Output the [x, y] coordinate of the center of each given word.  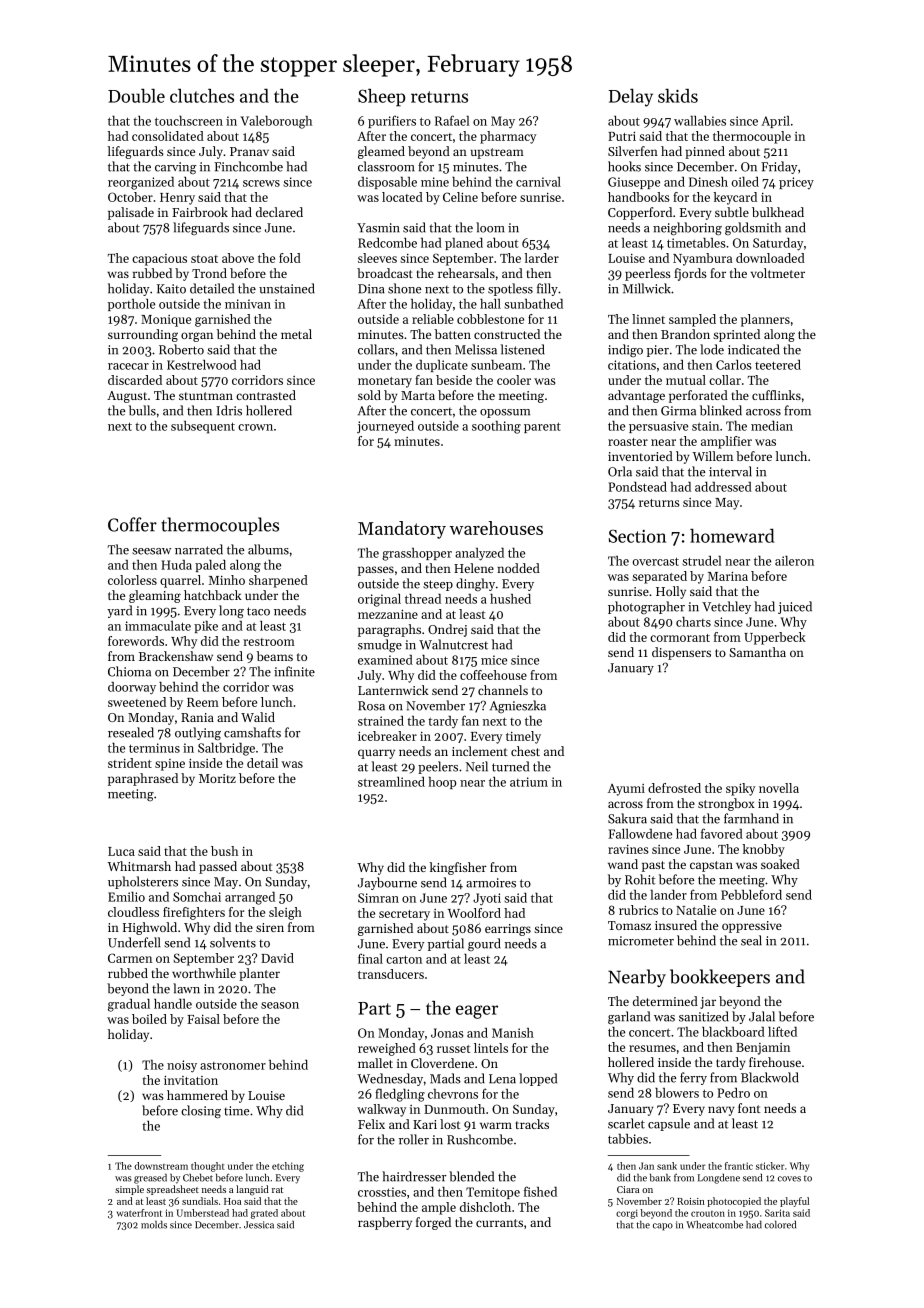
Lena [502, 1079]
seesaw [151, 551]
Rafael [452, 120]
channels [503, 690]
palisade [131, 213]
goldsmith [753, 228]
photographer [646, 607]
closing [201, 1111]
